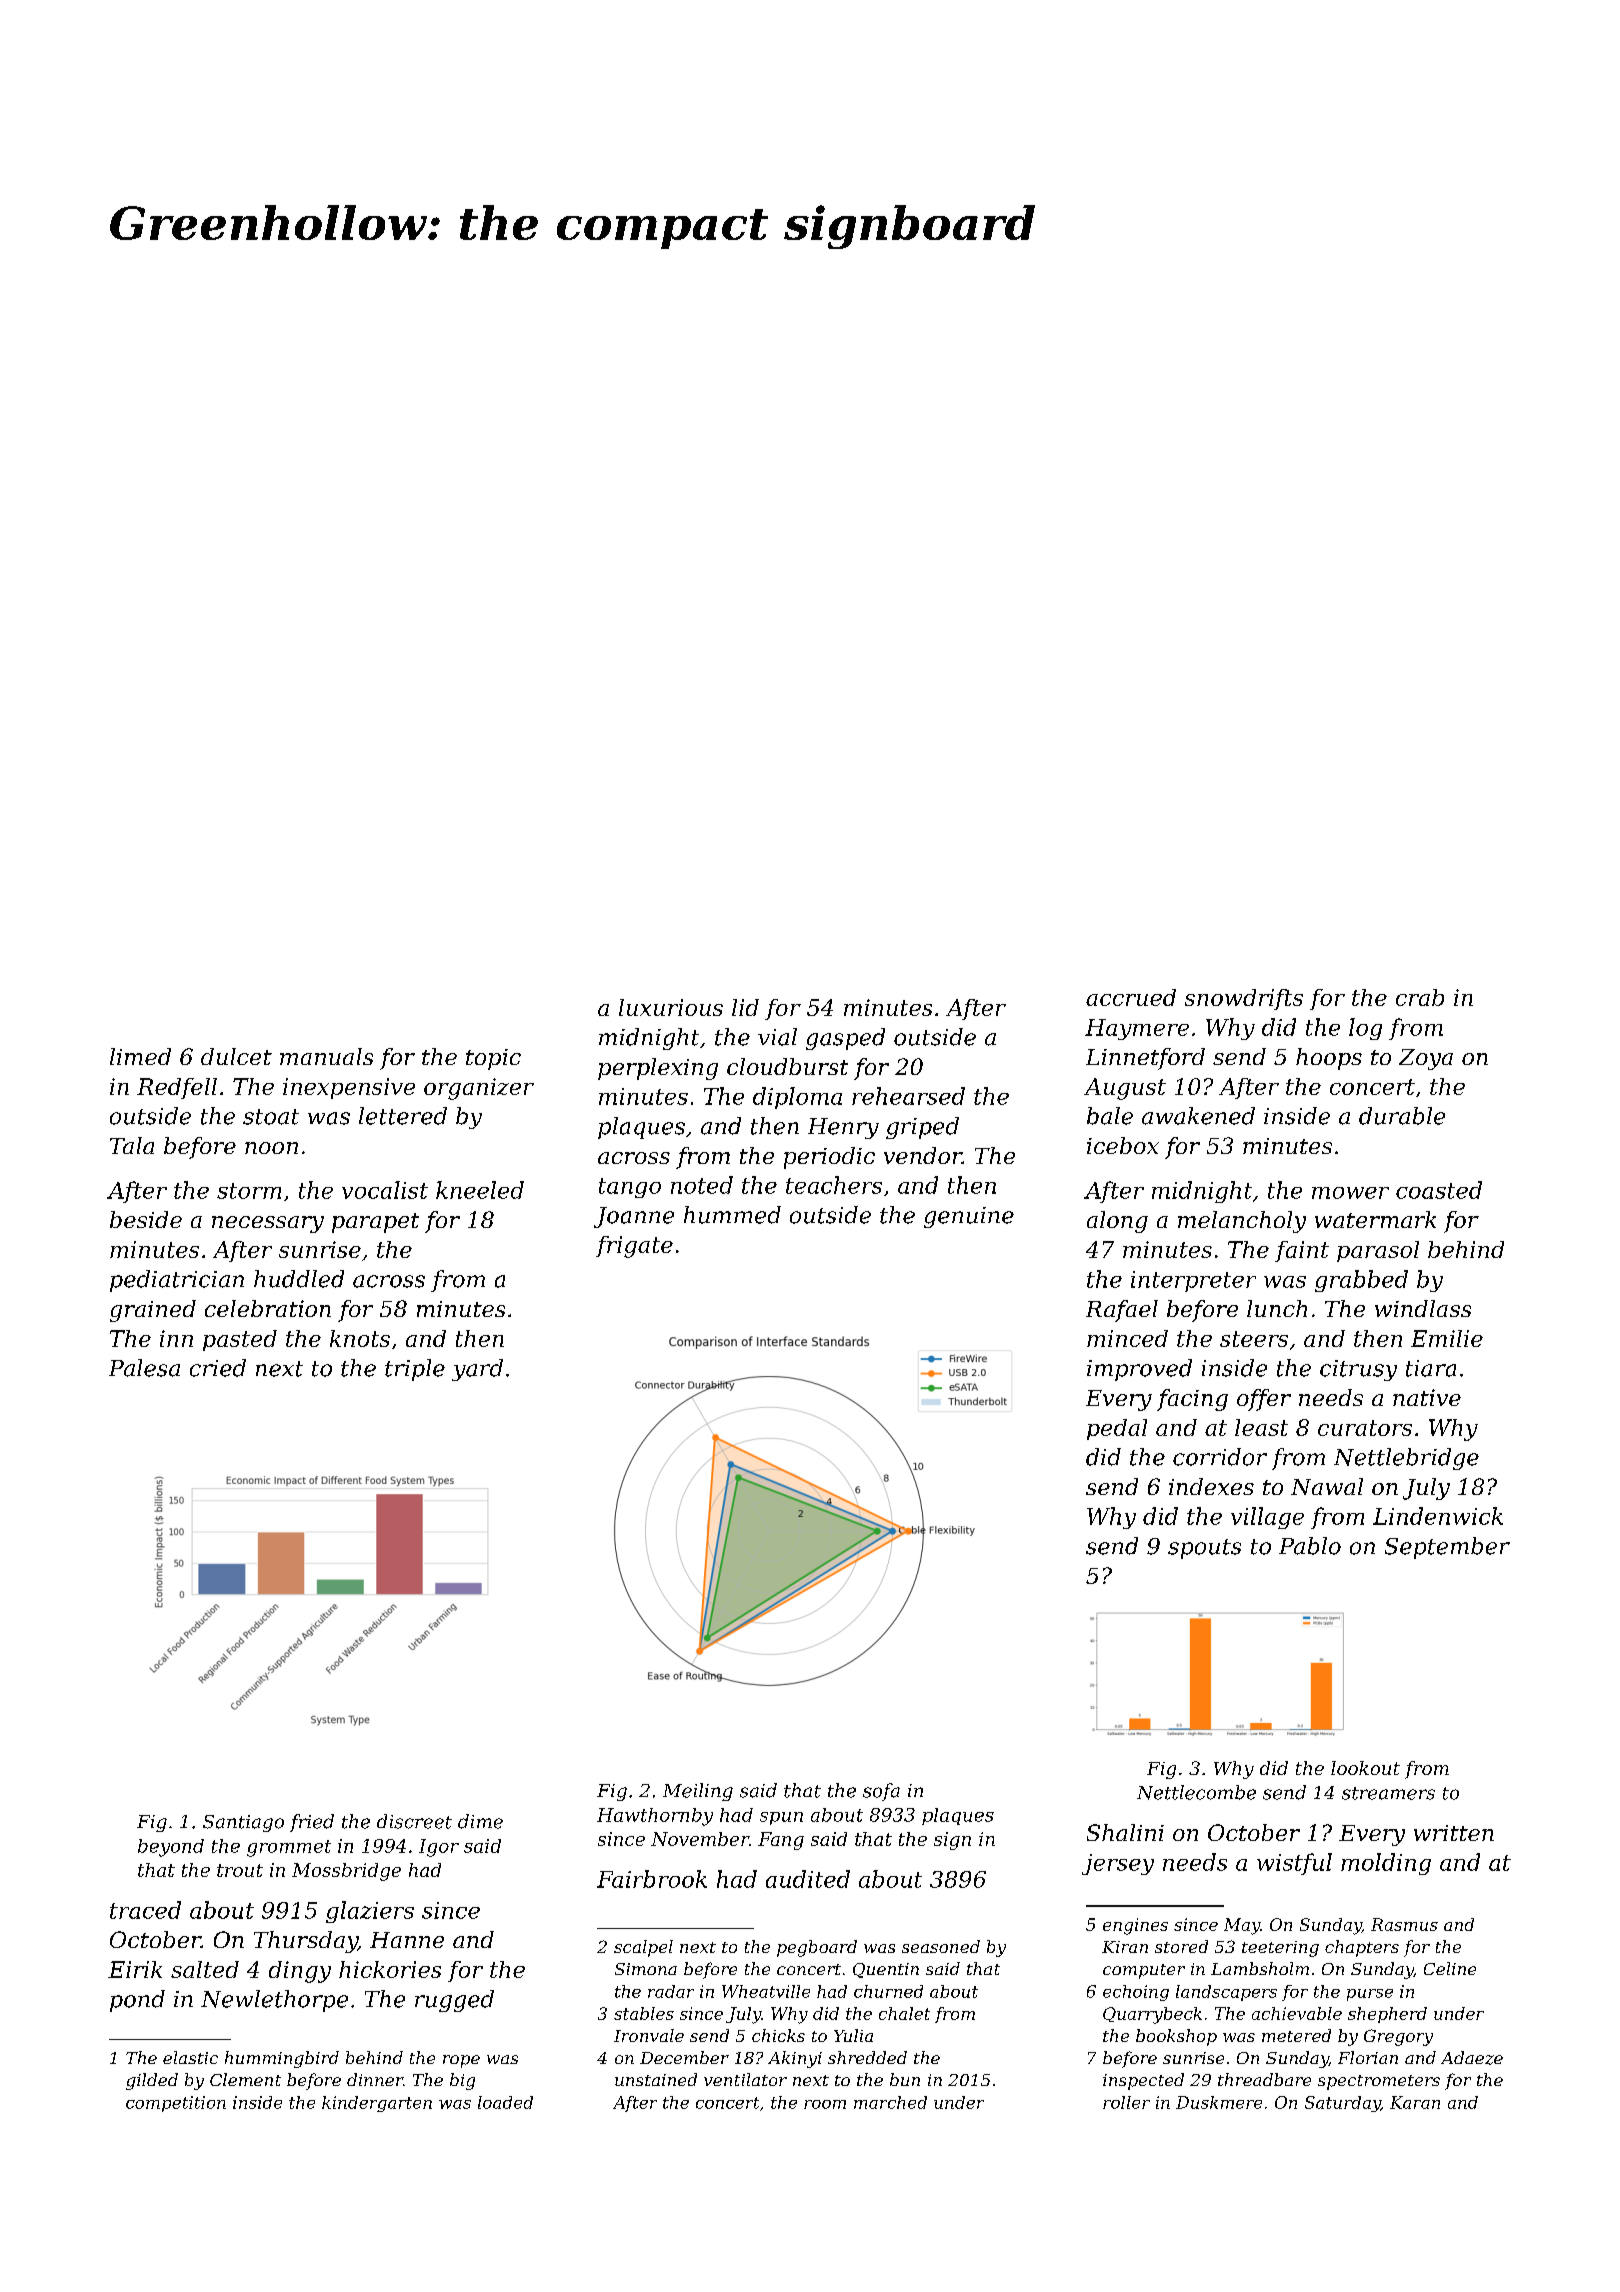 The image size is (1620, 2292). I want to click on luxurious, so click(671, 1007).
